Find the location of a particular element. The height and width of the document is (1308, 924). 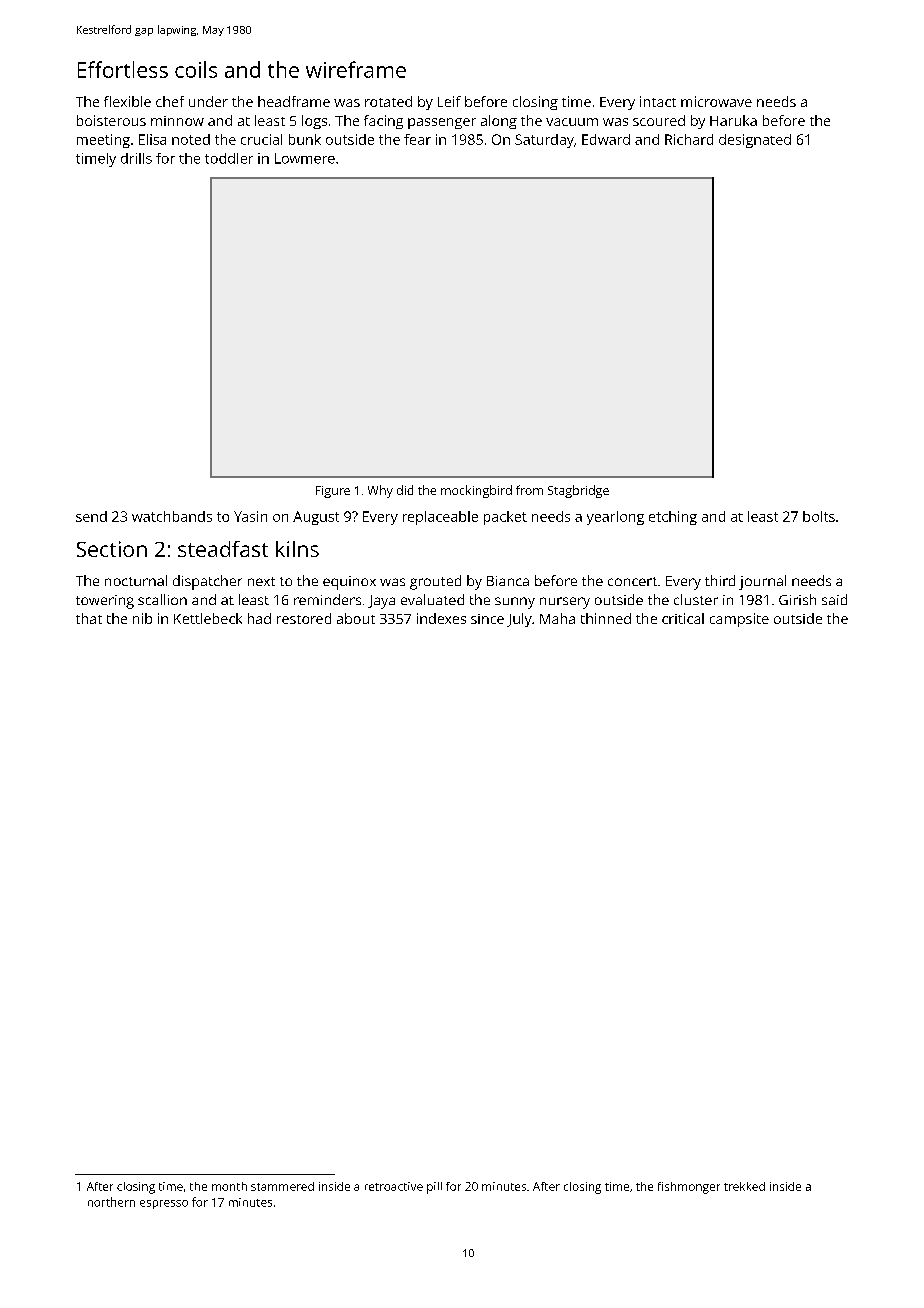

designated is located at coordinates (755, 141).
